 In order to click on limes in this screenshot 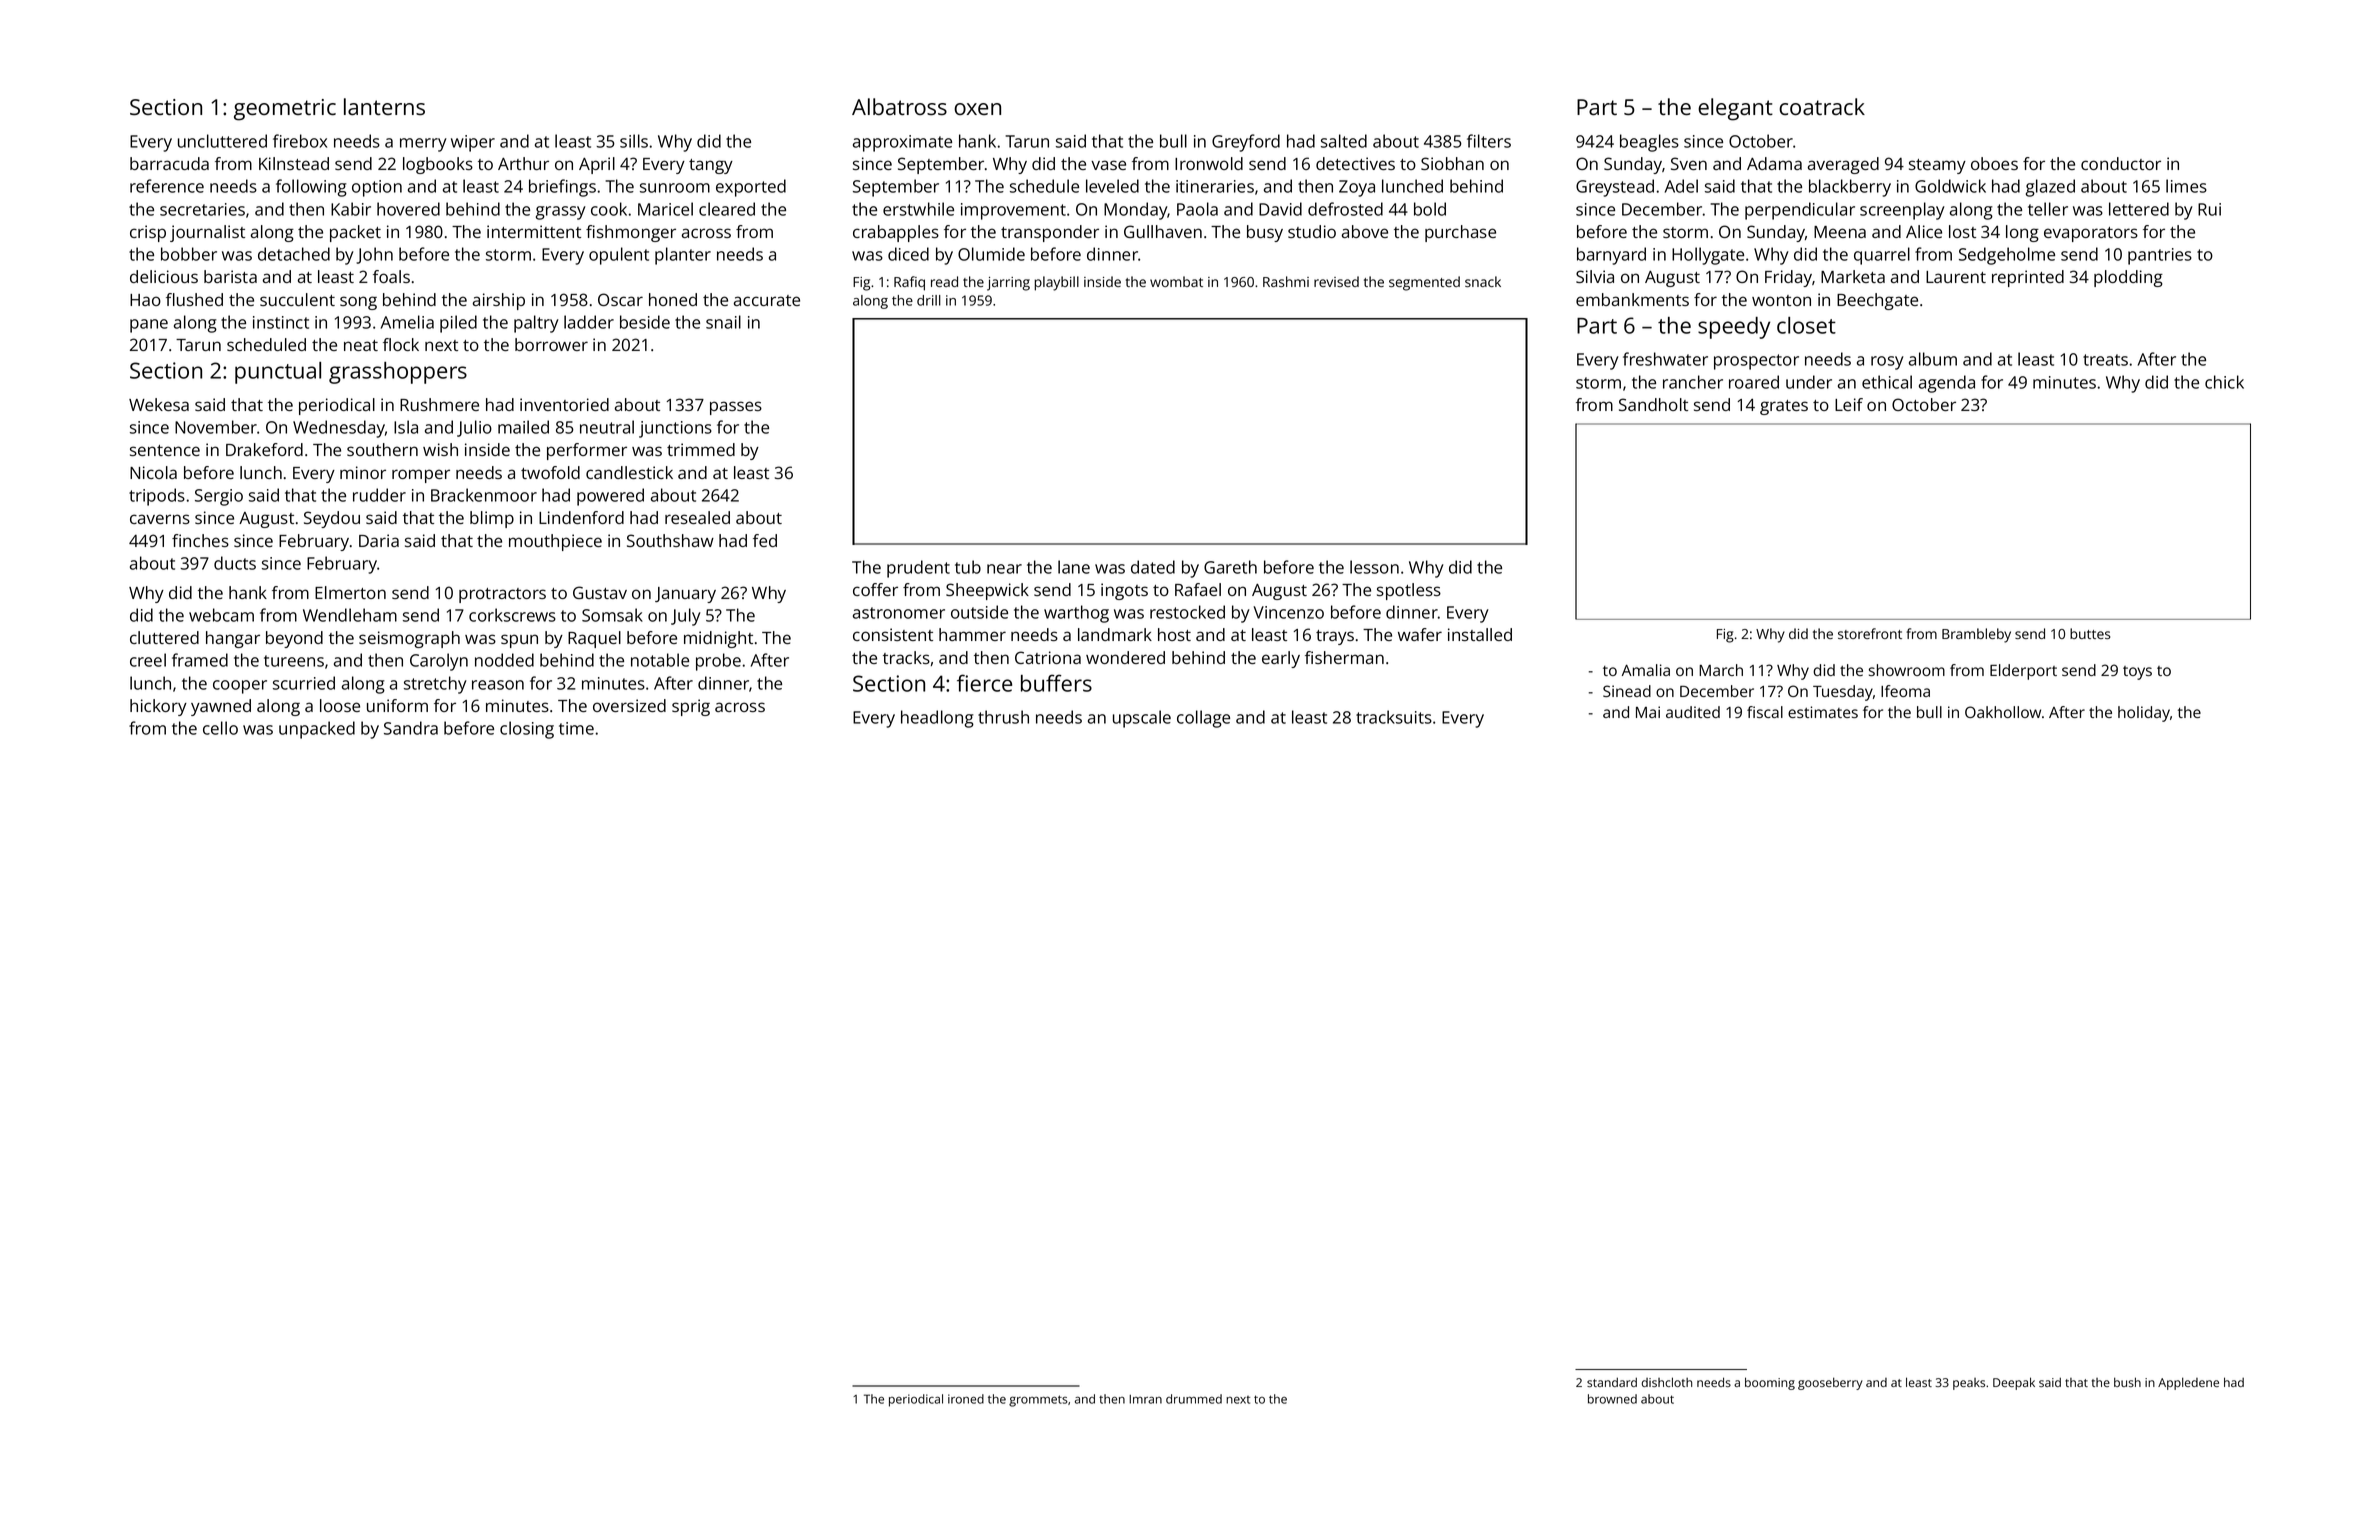, I will do `click(2186, 186)`.
